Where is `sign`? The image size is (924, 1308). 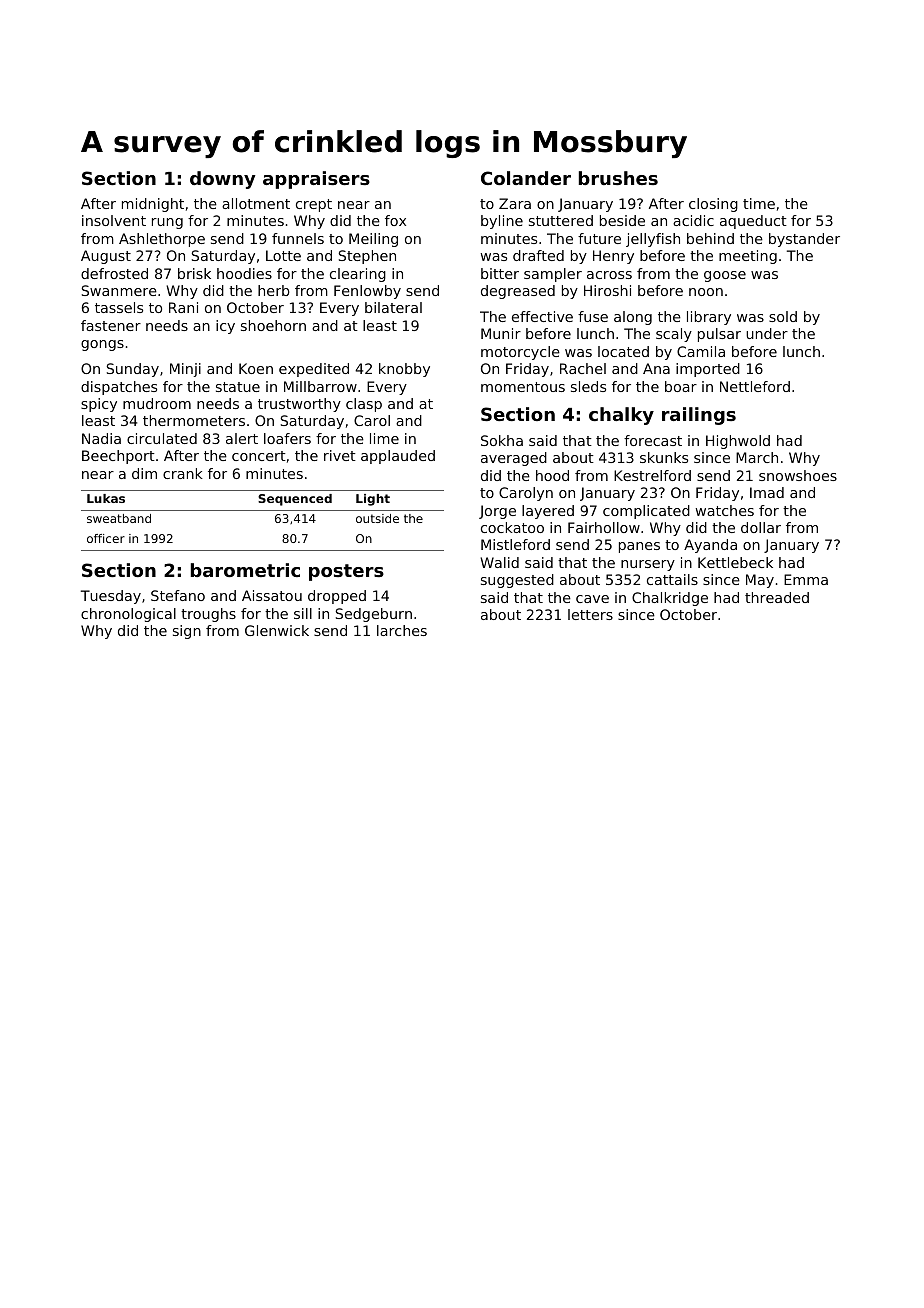 sign is located at coordinates (187, 632).
